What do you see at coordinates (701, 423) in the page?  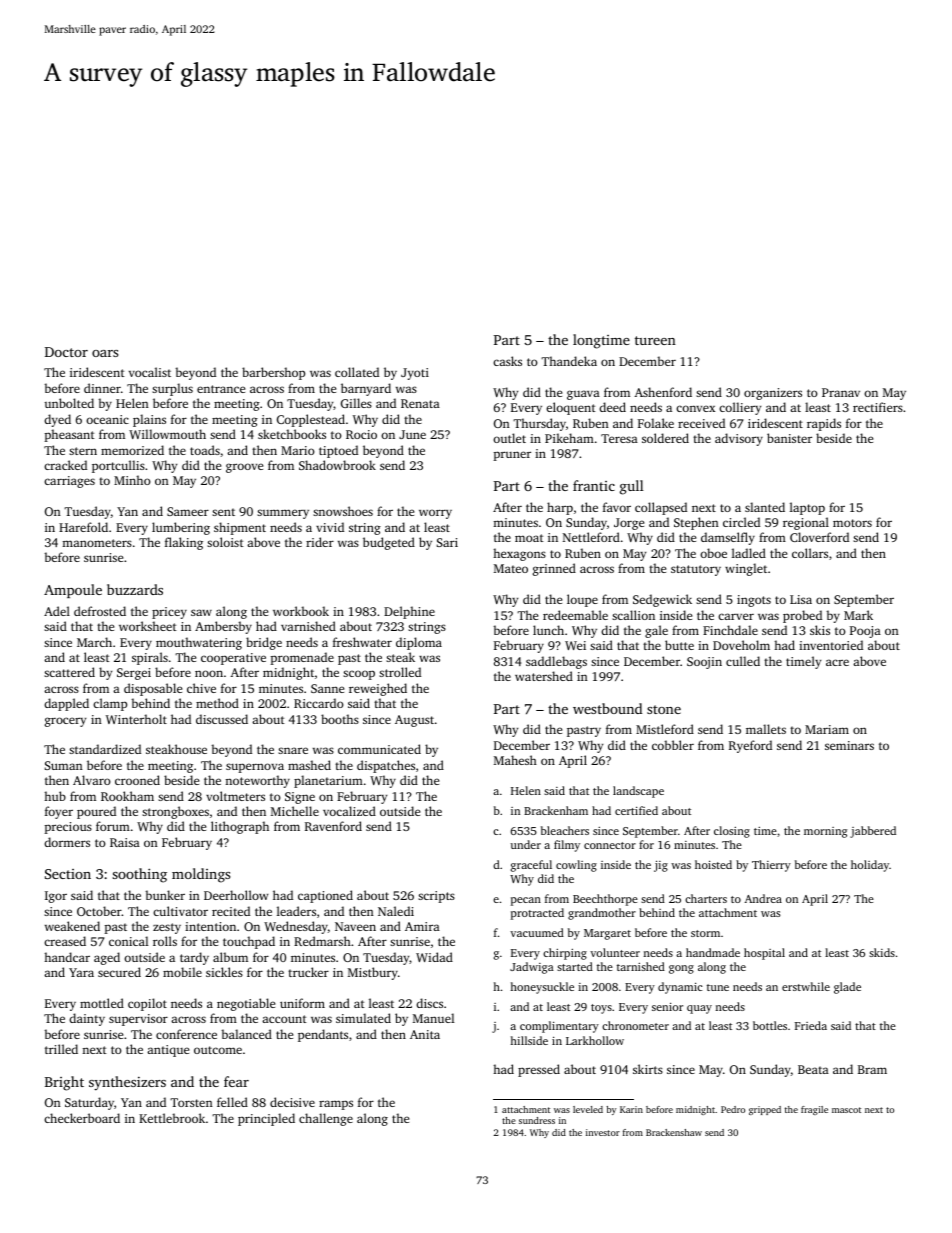 I see `received` at bounding box center [701, 423].
